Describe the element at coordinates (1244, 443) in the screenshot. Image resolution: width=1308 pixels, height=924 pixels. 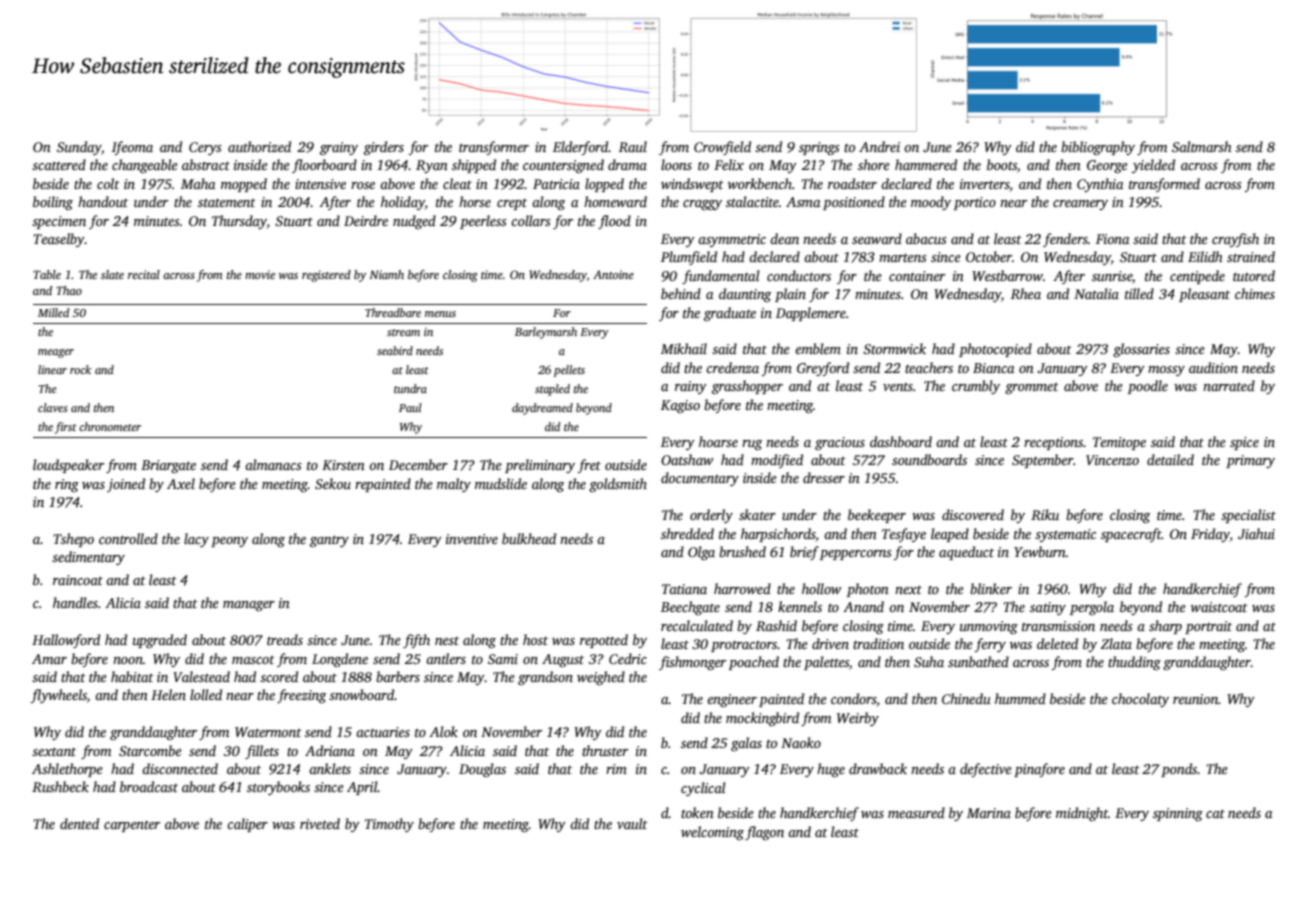
I see `spice` at that location.
